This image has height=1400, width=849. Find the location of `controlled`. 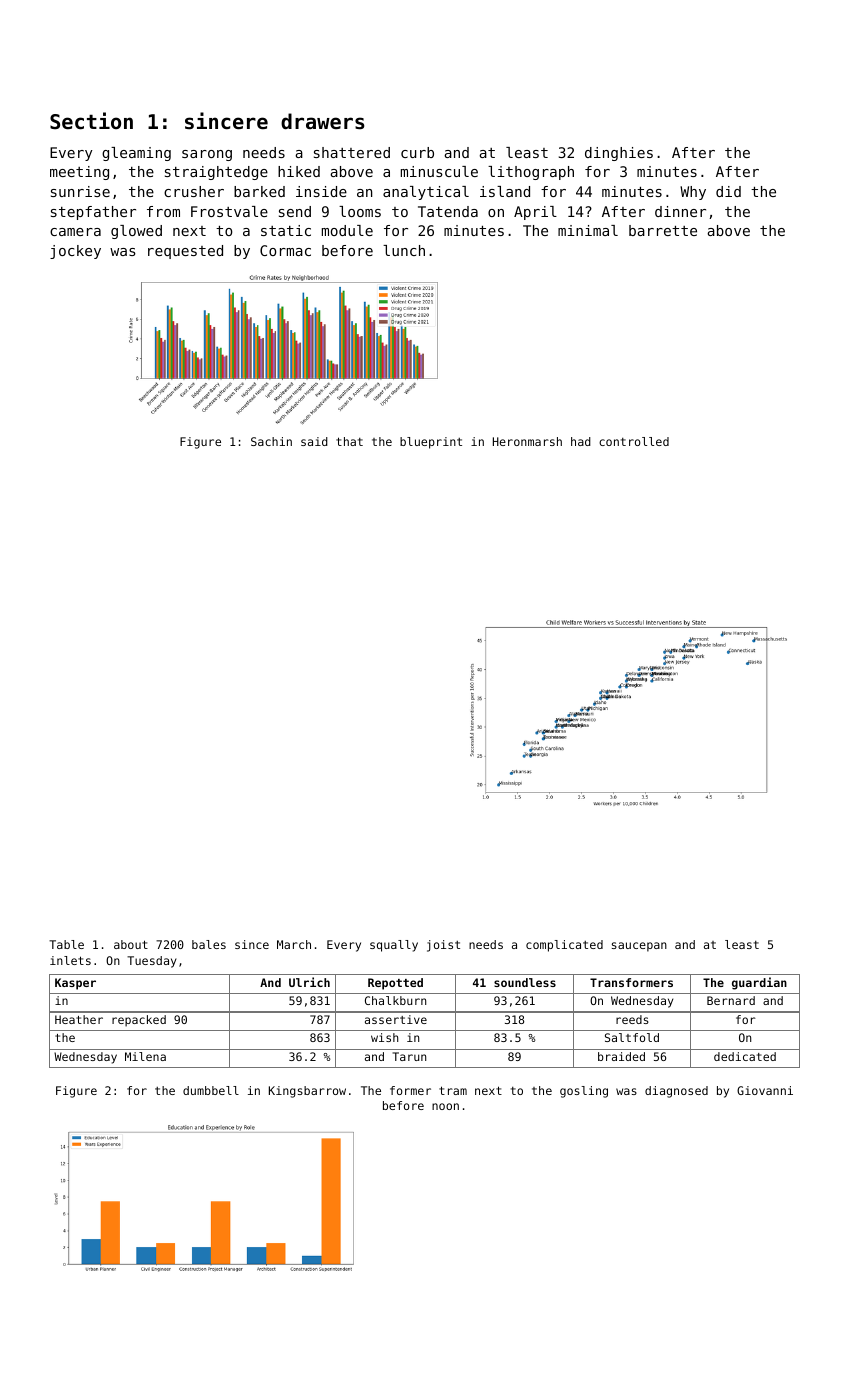

controlled is located at coordinates (634, 441).
